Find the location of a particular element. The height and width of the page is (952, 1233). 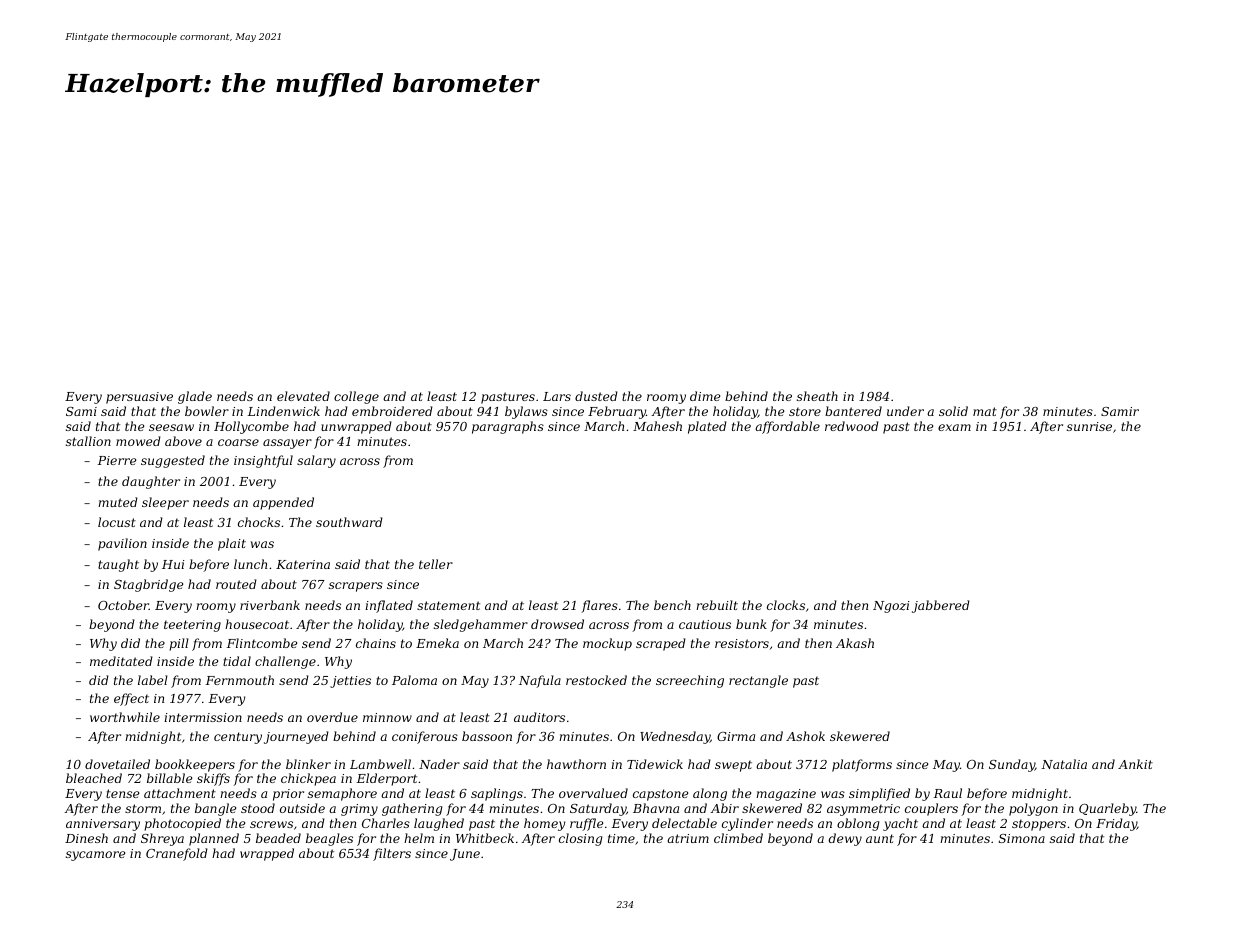

hawthorn is located at coordinates (576, 764).
